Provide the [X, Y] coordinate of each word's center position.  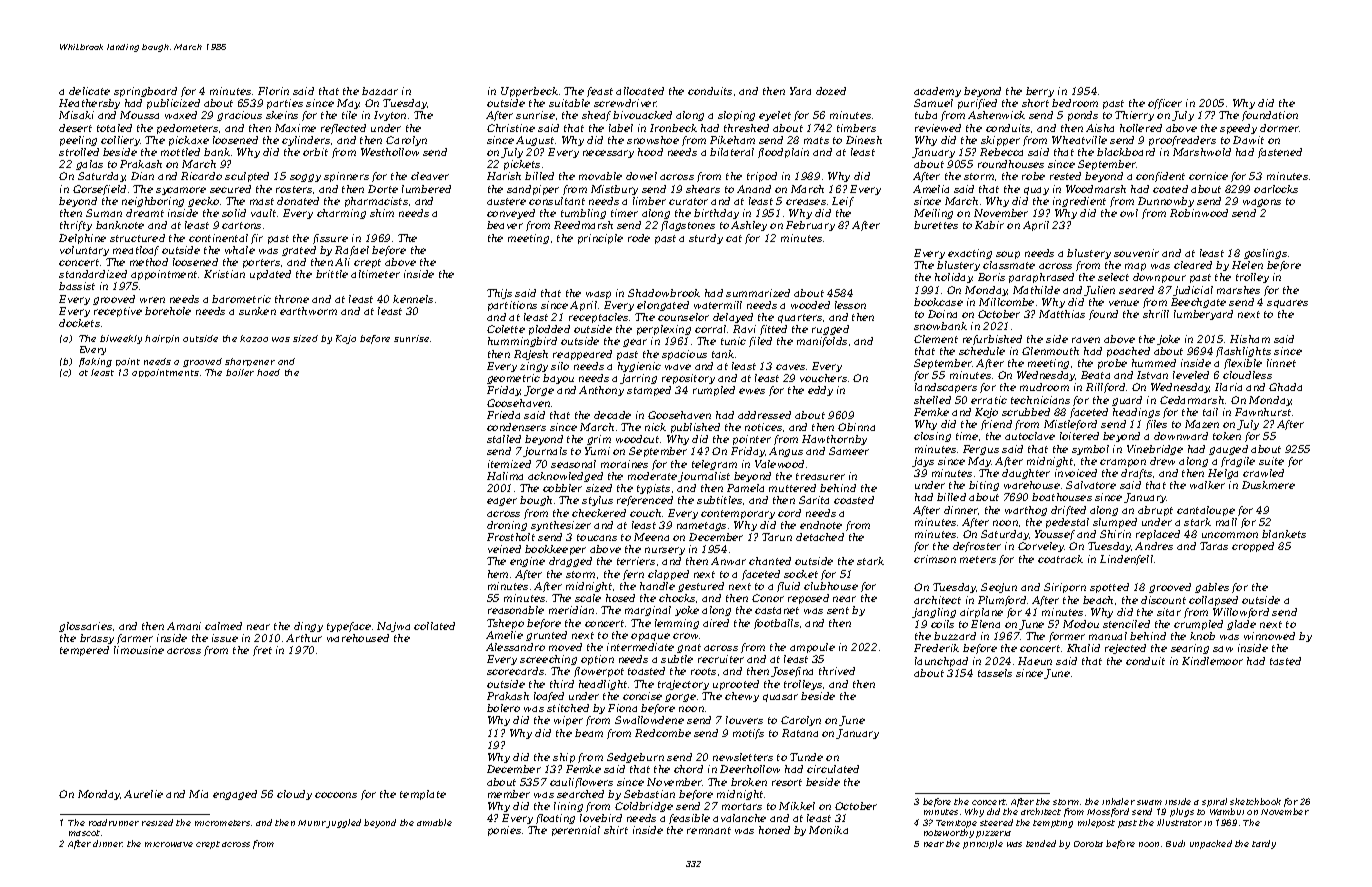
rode [639, 238]
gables [1212, 588]
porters [261, 263]
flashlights [1243, 352]
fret [262, 651]
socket [801, 574]
